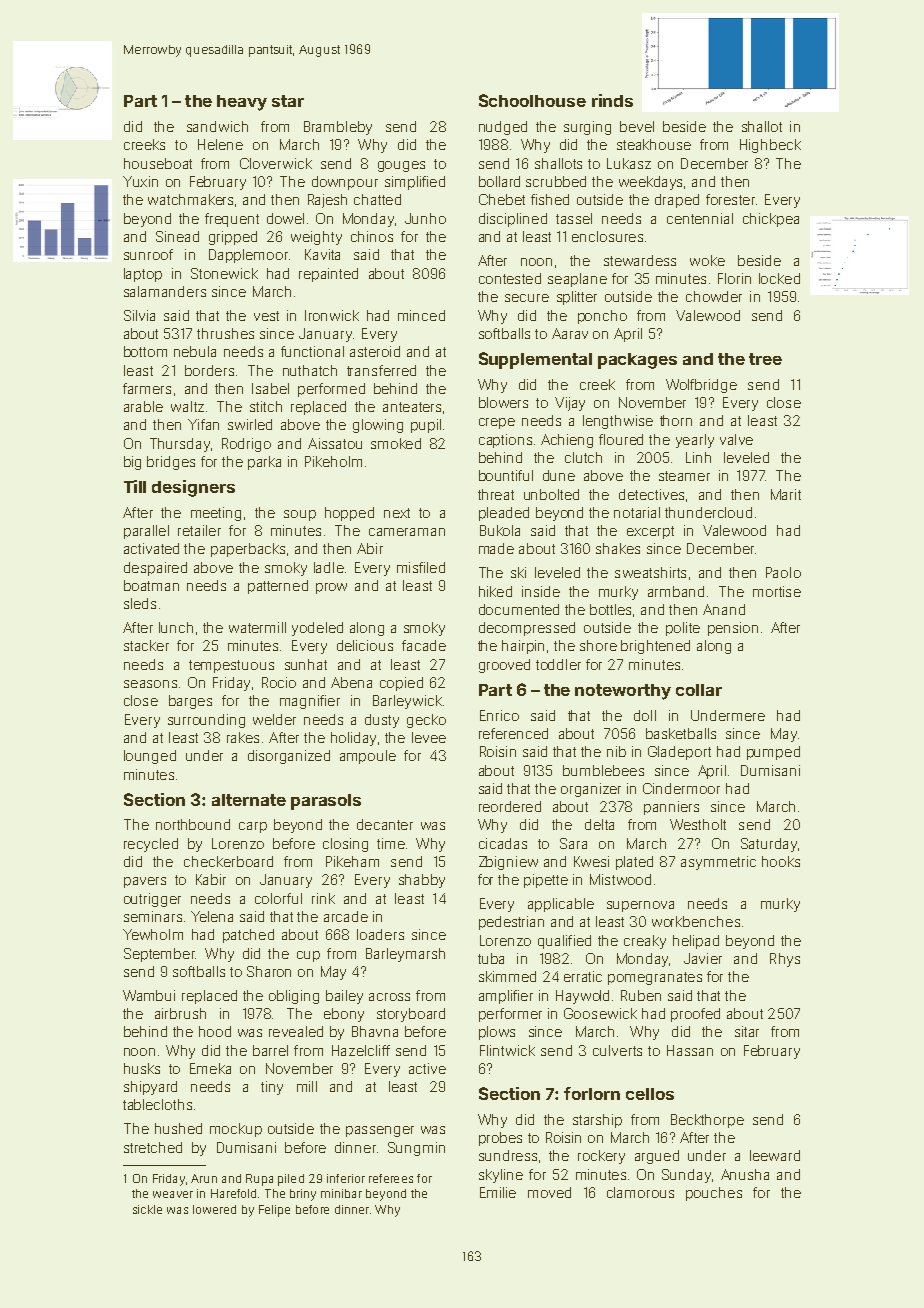 This document has height=1308, width=924. Describe the element at coordinates (592, 1093) in the document. I see `forlorn` at that location.
